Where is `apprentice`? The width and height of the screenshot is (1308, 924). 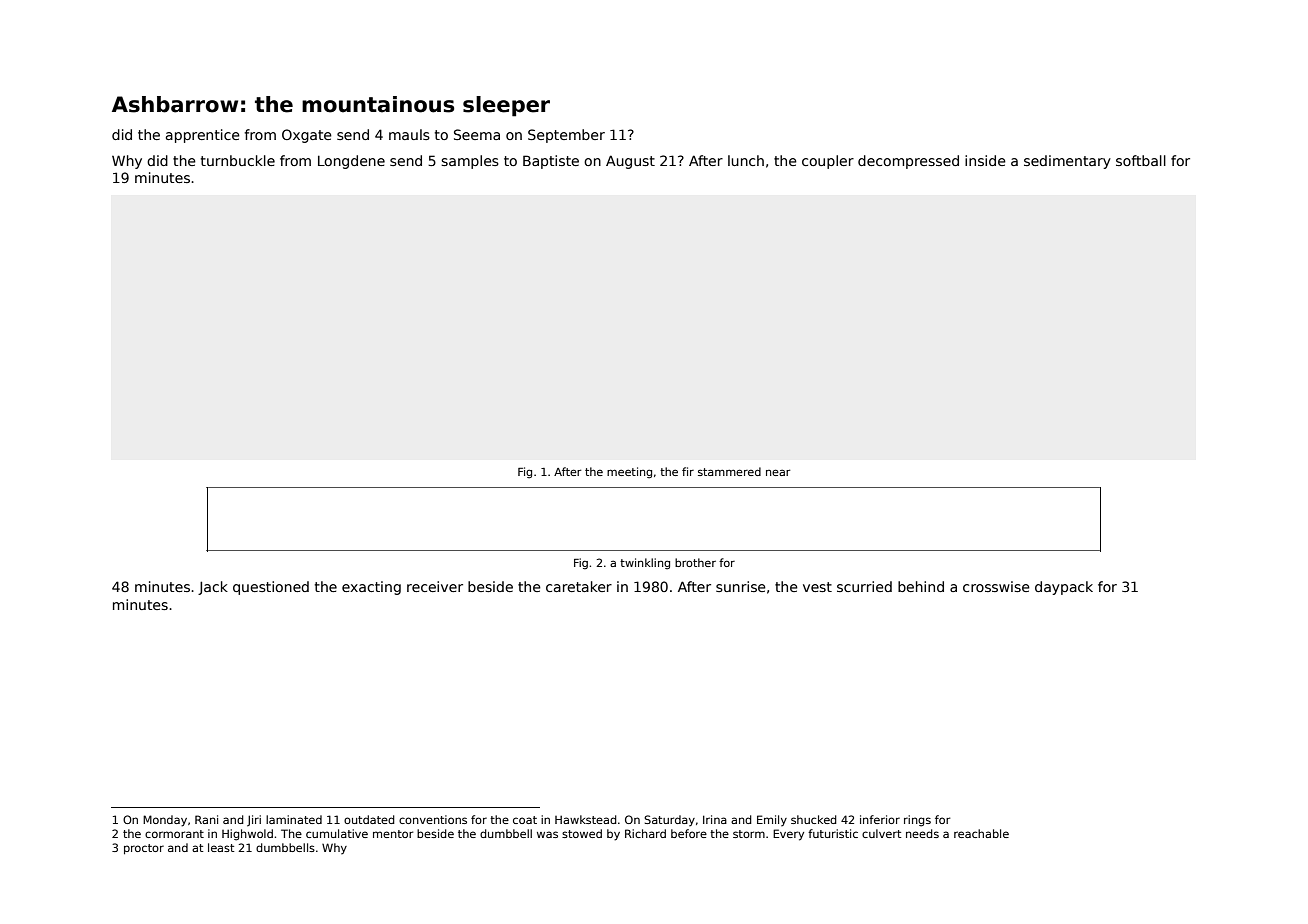
apprentice is located at coordinates (203, 136).
